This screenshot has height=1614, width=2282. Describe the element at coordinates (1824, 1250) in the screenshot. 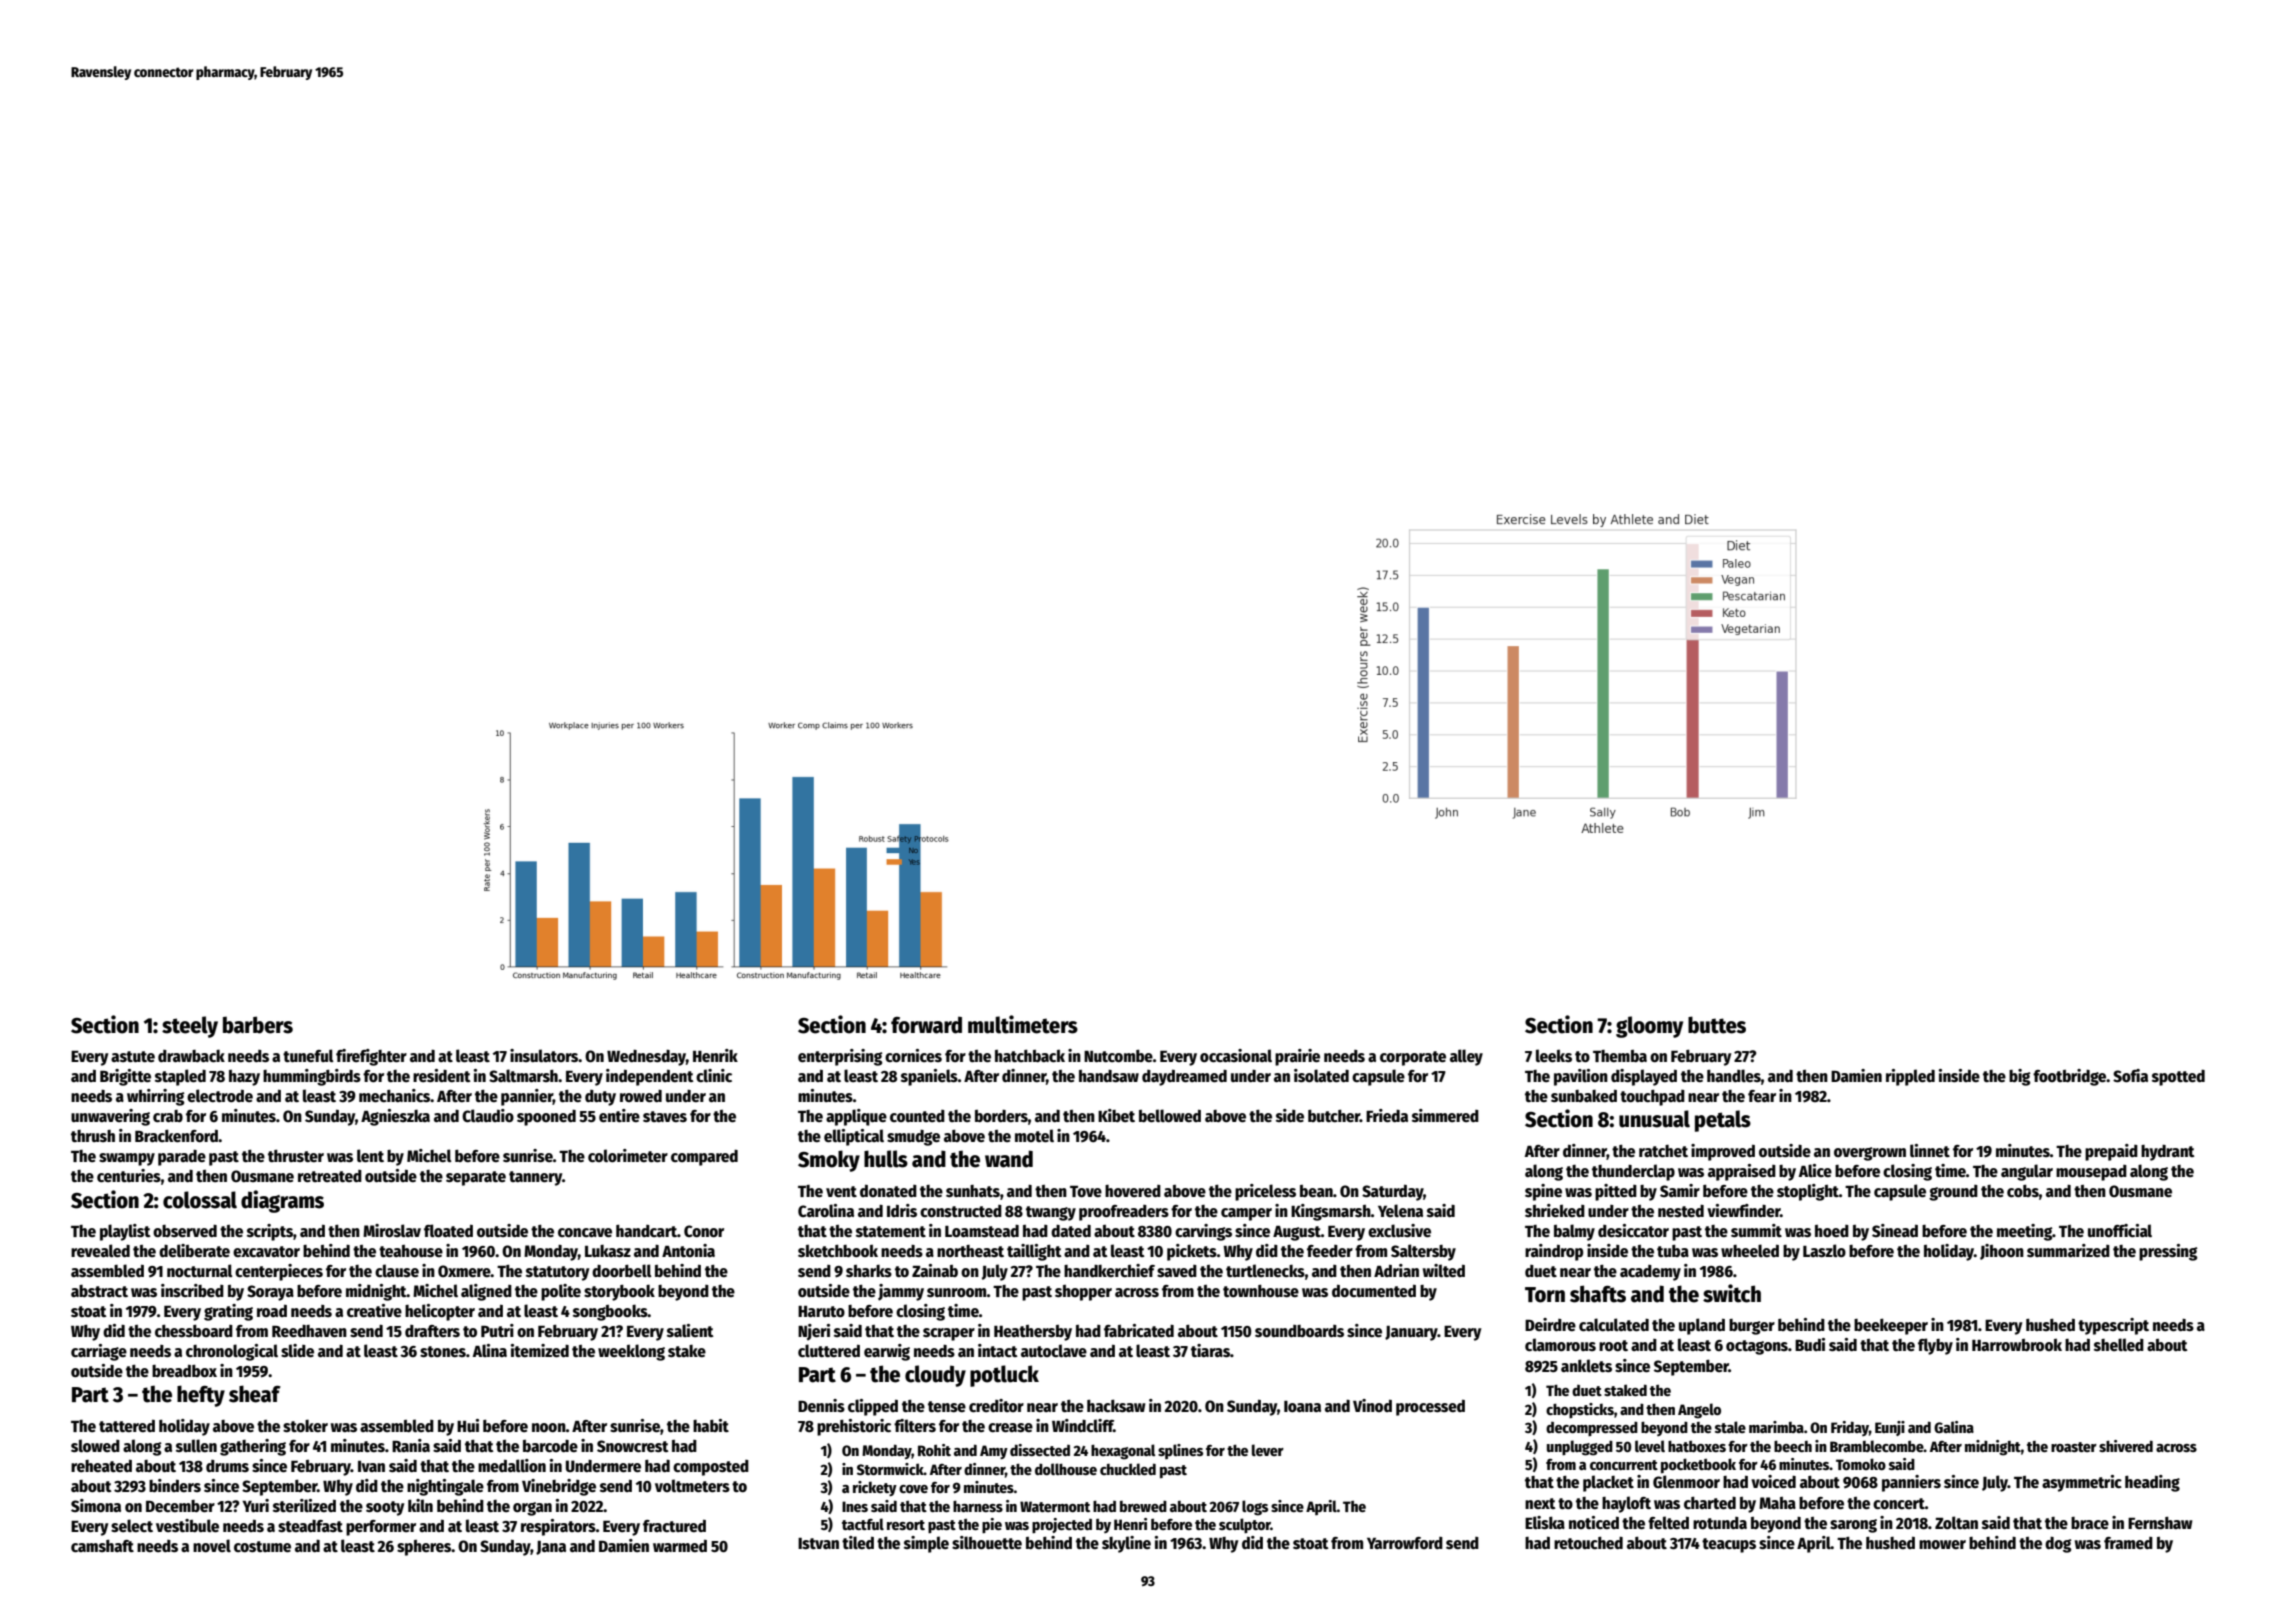

I see `Laszlo` at that location.
